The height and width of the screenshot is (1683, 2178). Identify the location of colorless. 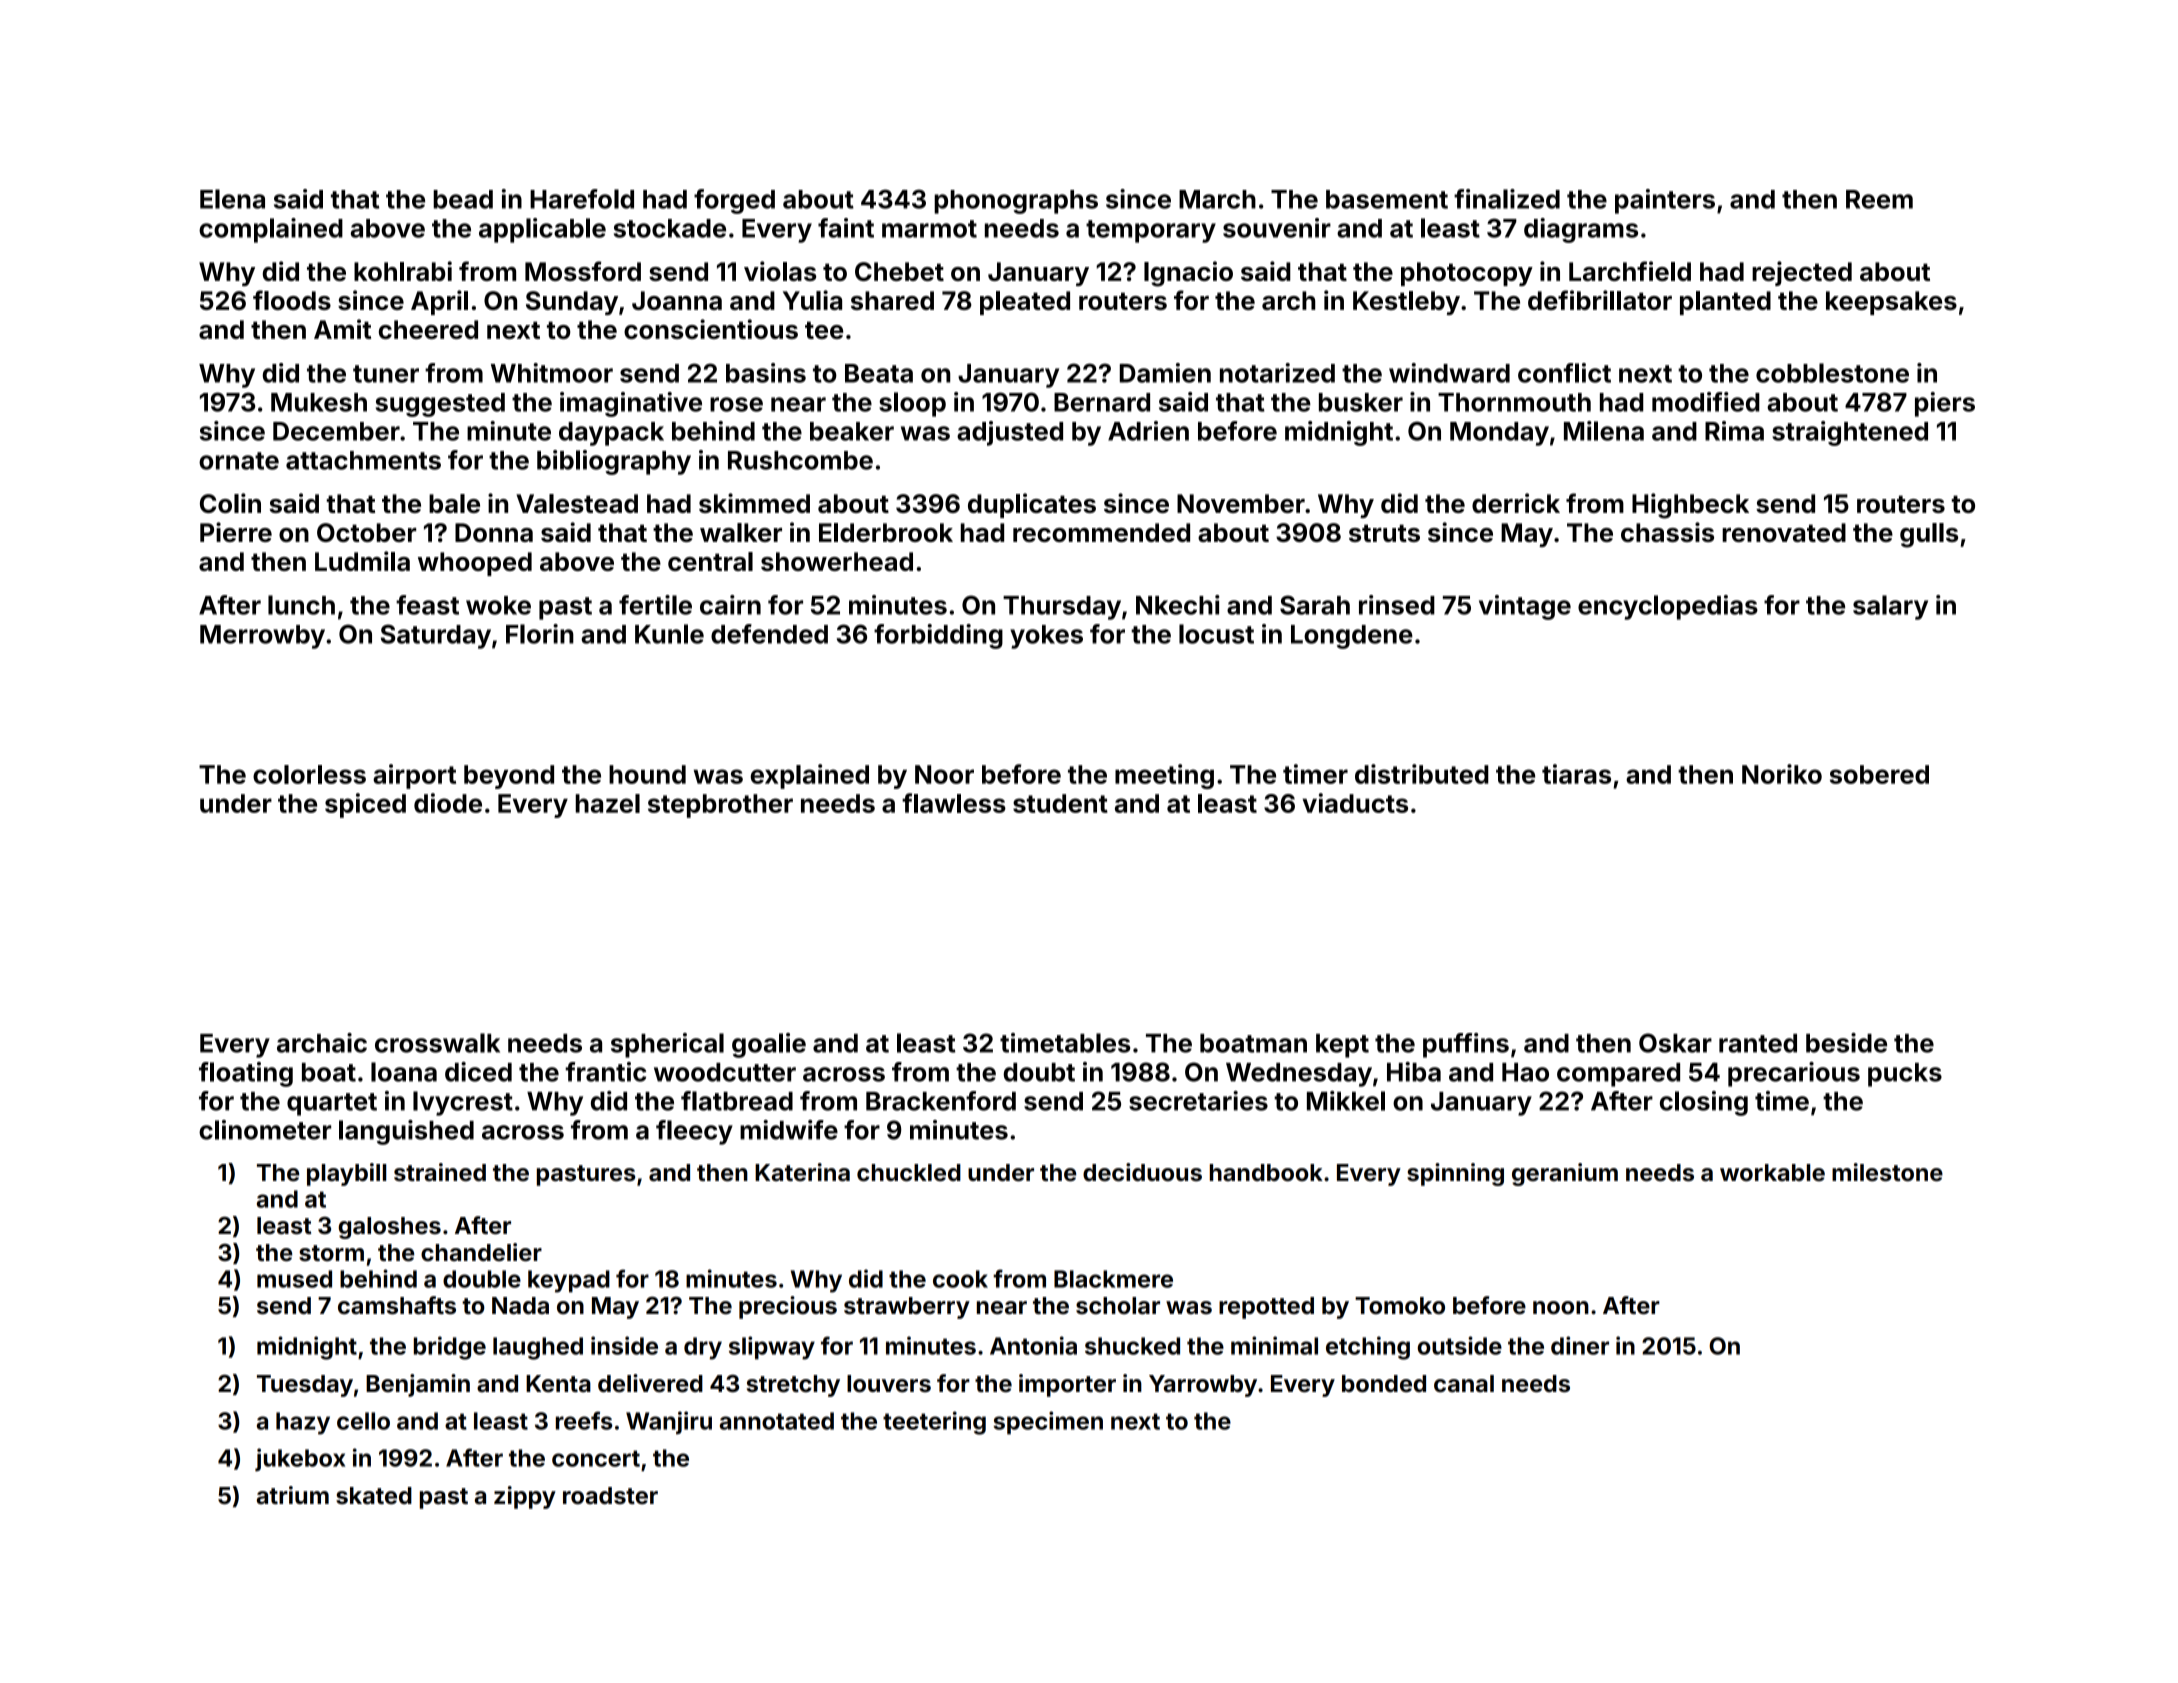
(309, 774).
